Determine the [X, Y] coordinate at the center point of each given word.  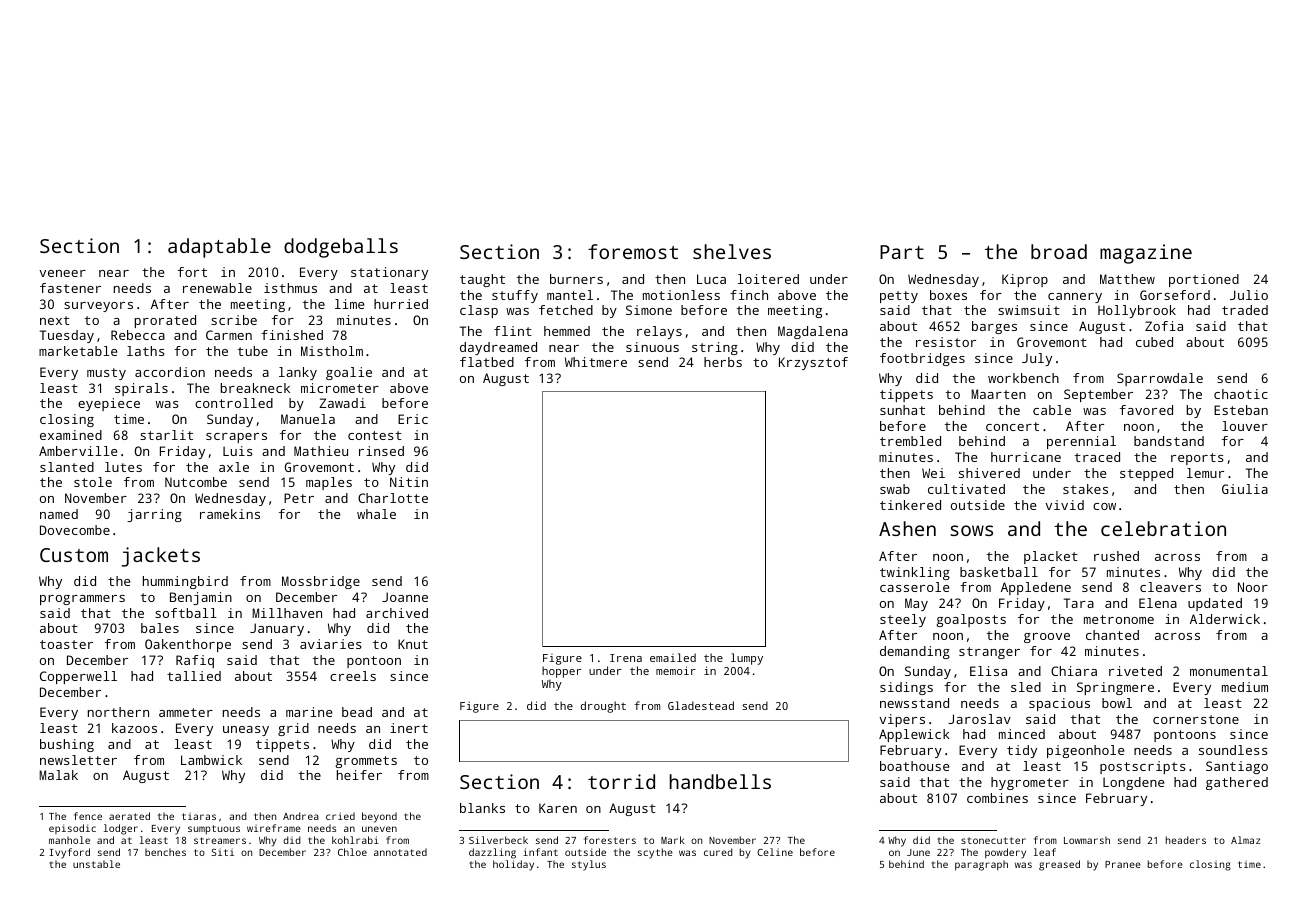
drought [603, 707]
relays [659, 332]
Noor [1253, 587]
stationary [389, 273]
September [1098, 395]
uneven [379, 829]
